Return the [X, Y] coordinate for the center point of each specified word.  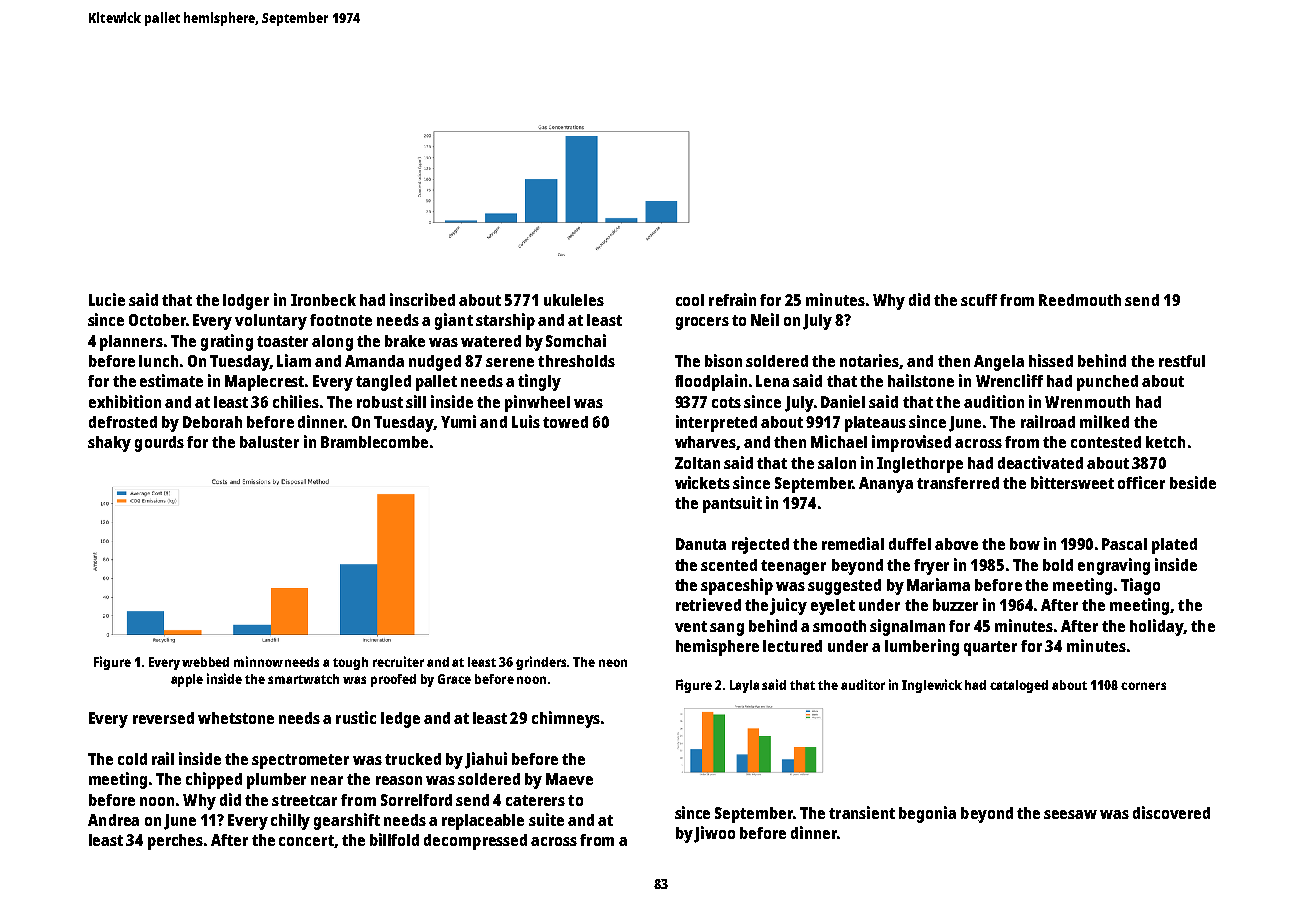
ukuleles [574, 300]
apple [187, 680]
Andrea [113, 820]
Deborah [212, 422]
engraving [1114, 566]
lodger [246, 302]
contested [1106, 442]
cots [726, 402]
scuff [979, 300]
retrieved [708, 604]
